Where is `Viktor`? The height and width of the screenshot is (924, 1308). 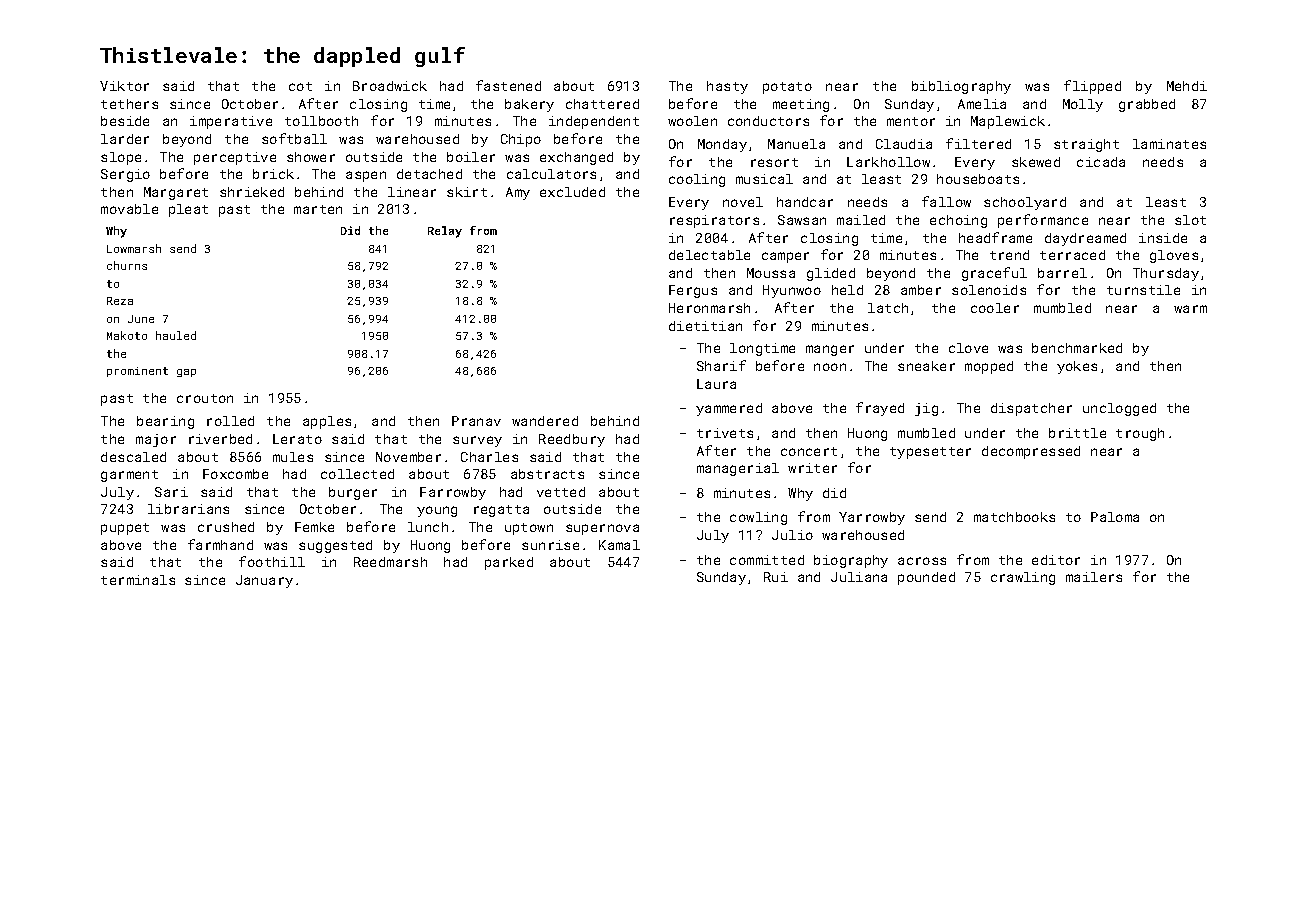
Viktor is located at coordinates (124, 86).
